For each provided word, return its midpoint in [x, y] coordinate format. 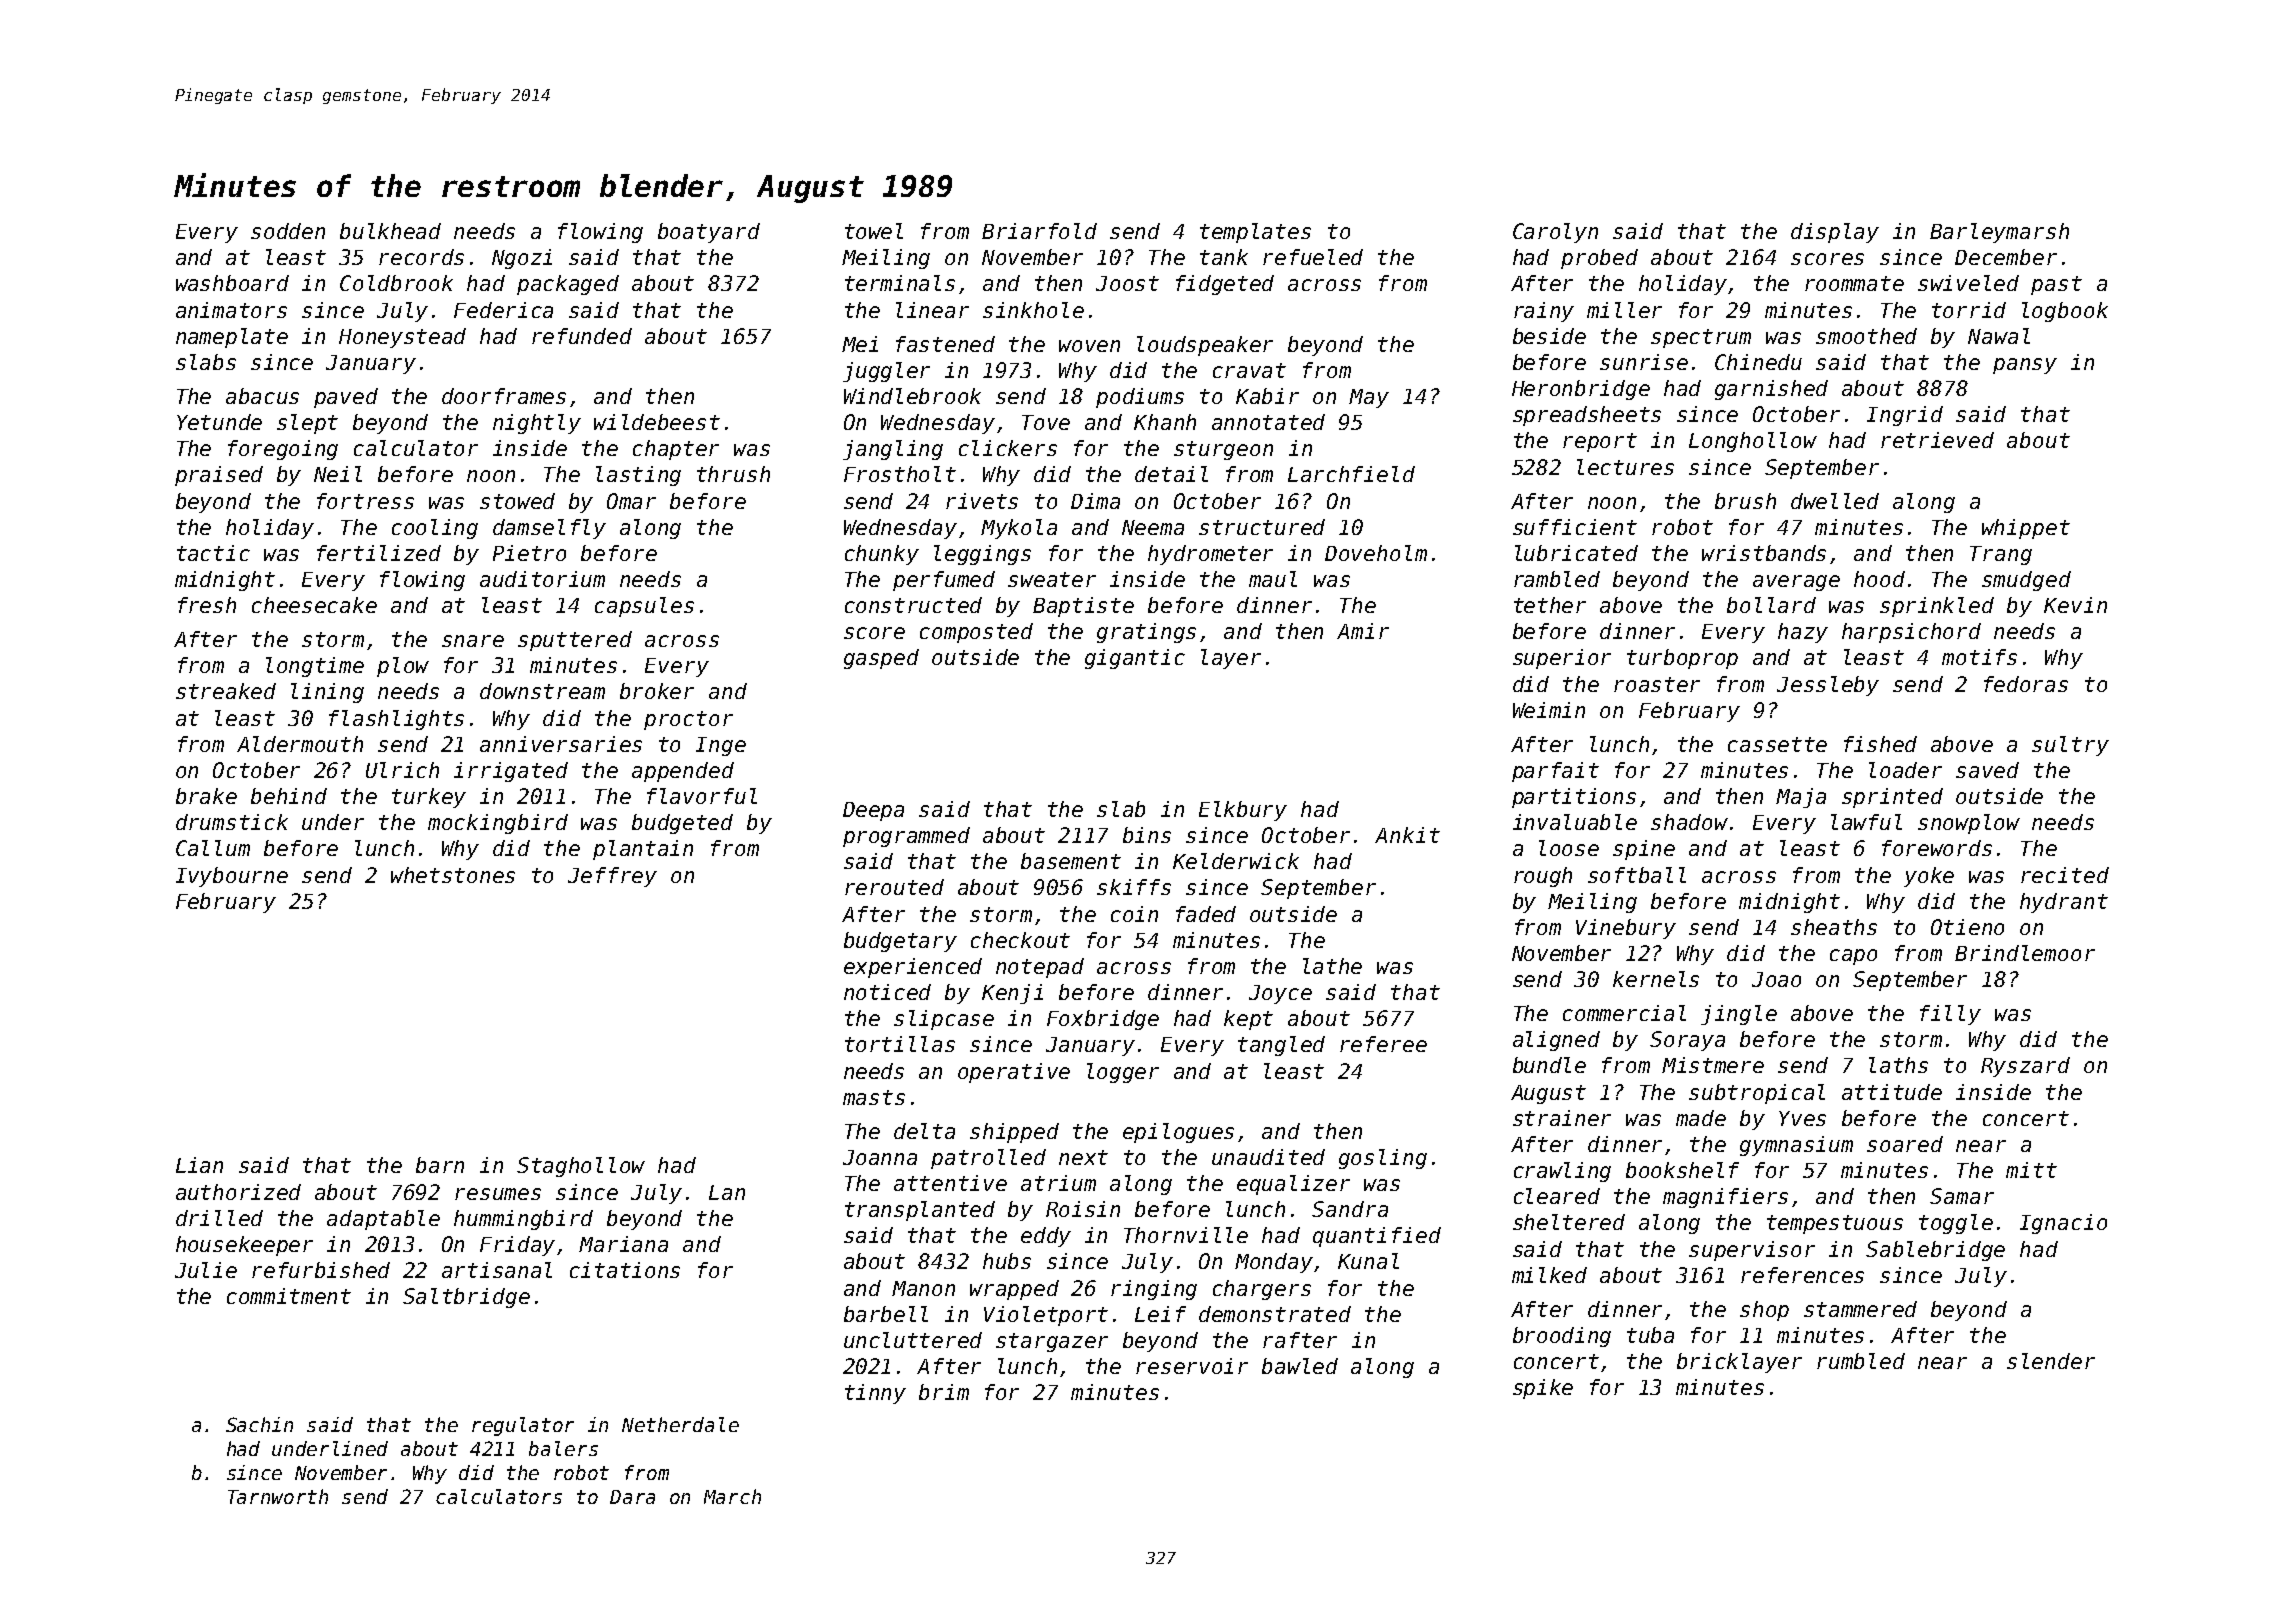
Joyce [1280, 994]
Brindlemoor [2025, 953]
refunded [582, 336]
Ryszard [2025, 1067]
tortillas [900, 1044]
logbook [2065, 312]
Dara [632, 1497]
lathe [1332, 966]
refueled [1313, 257]
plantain [643, 850]
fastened [945, 344]
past [2056, 285]
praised [219, 476]
